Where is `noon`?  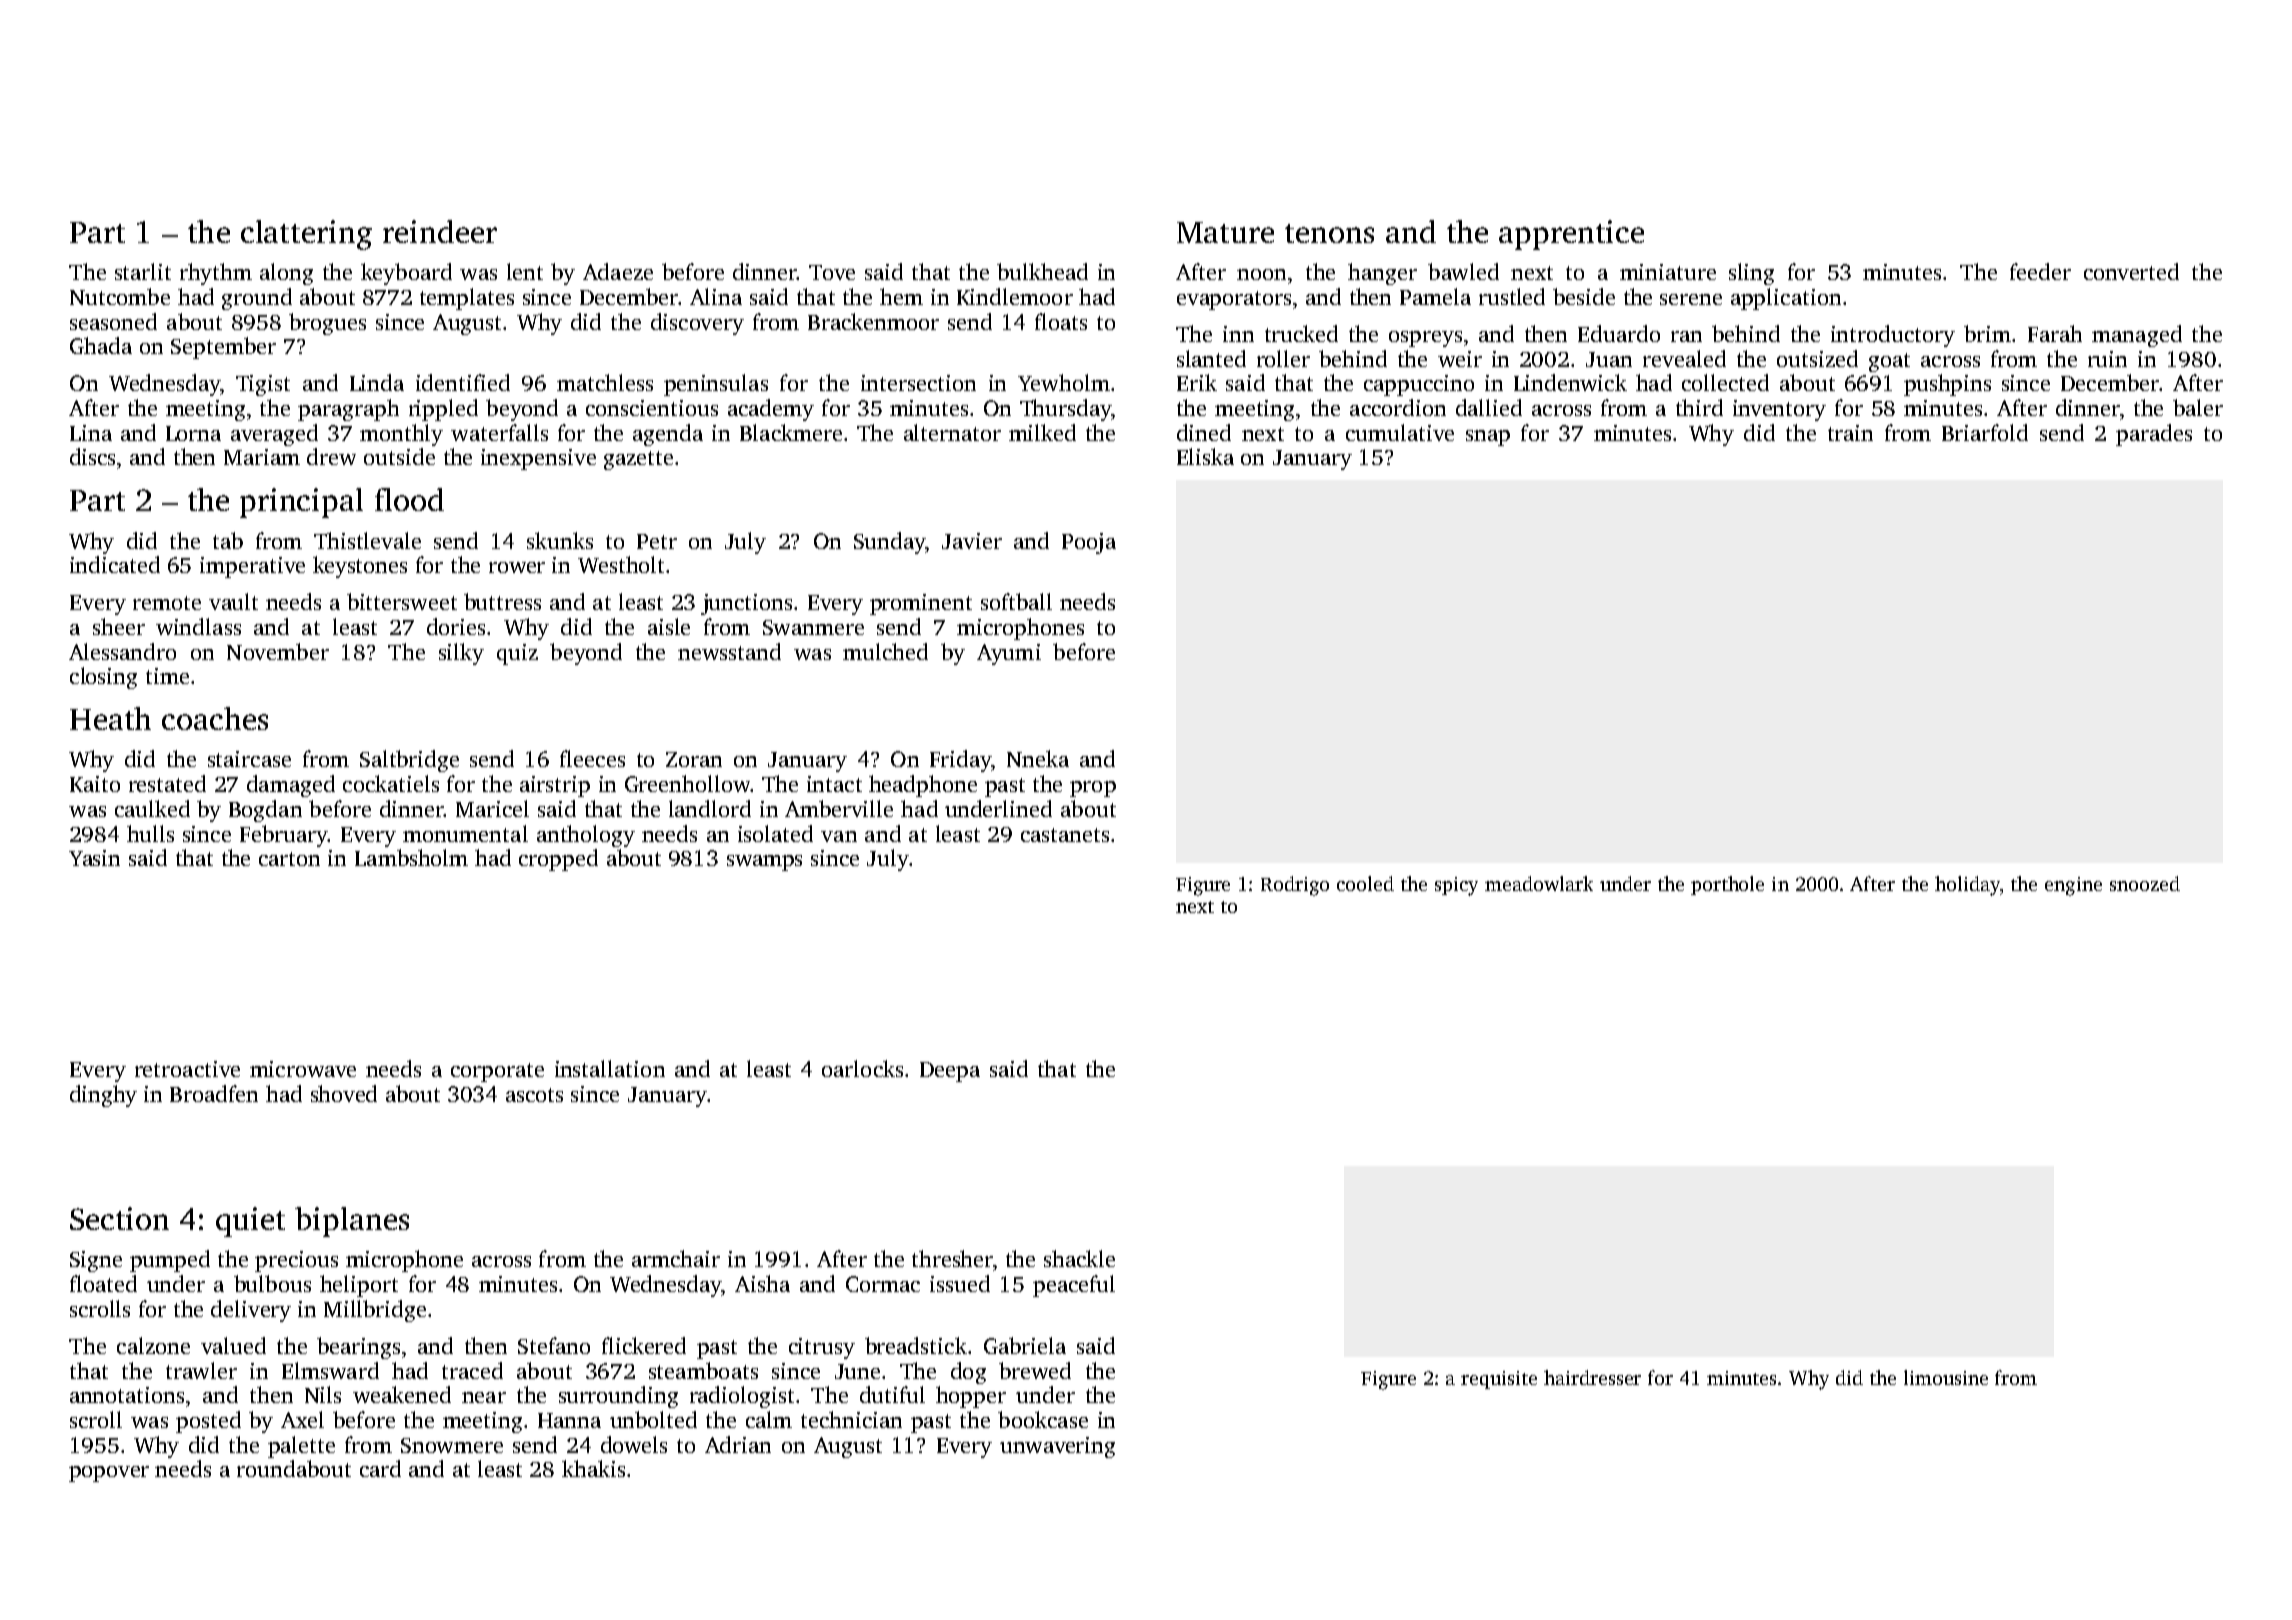
noon is located at coordinates (1261, 274).
